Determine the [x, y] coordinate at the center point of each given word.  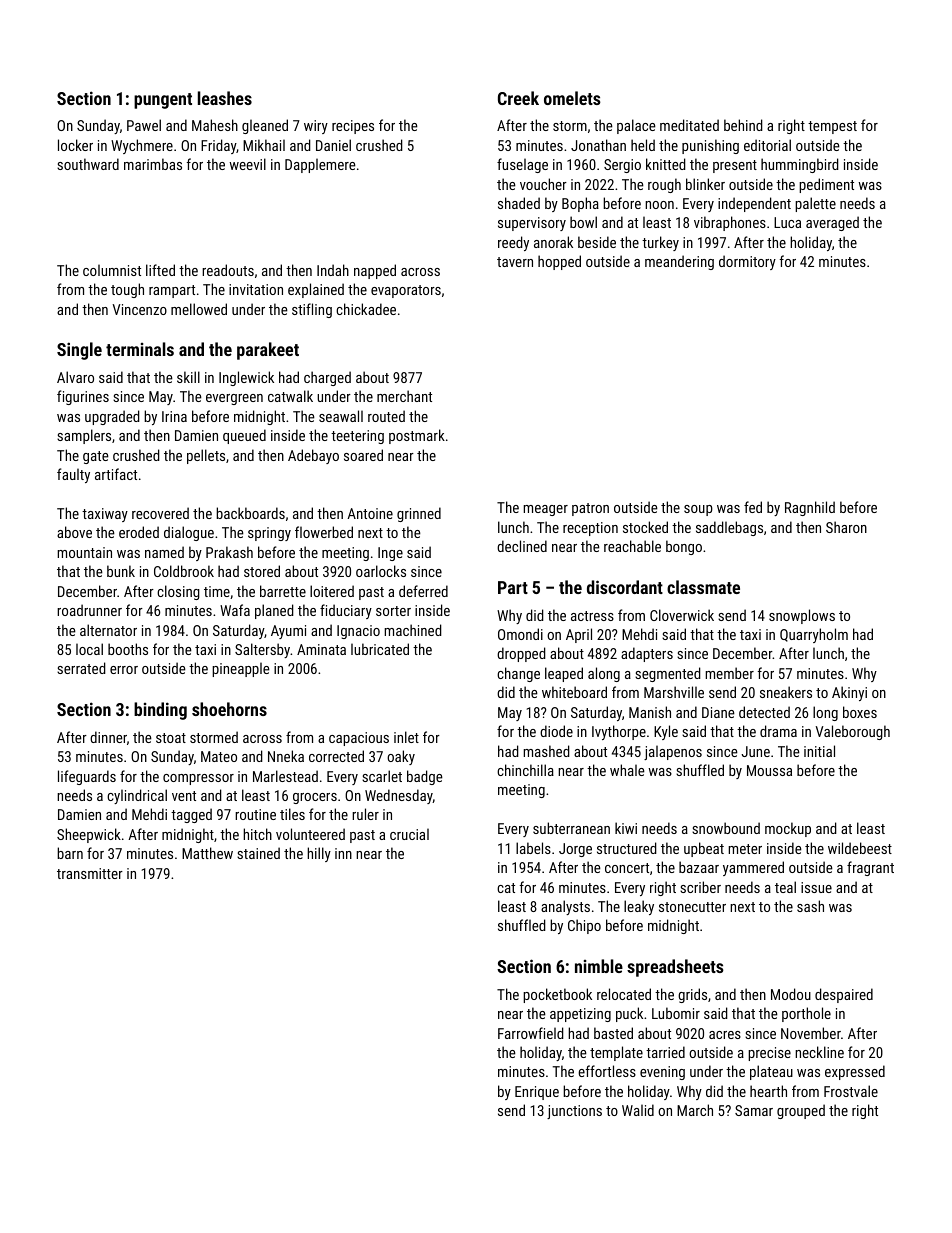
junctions [574, 1112]
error [124, 670]
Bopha [580, 204]
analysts [565, 907]
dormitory [747, 262]
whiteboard [574, 692]
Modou [791, 994]
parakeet [268, 351]
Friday [218, 146]
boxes [860, 712]
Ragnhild [810, 508]
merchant [404, 396]
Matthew [207, 853]
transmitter [90, 873]
